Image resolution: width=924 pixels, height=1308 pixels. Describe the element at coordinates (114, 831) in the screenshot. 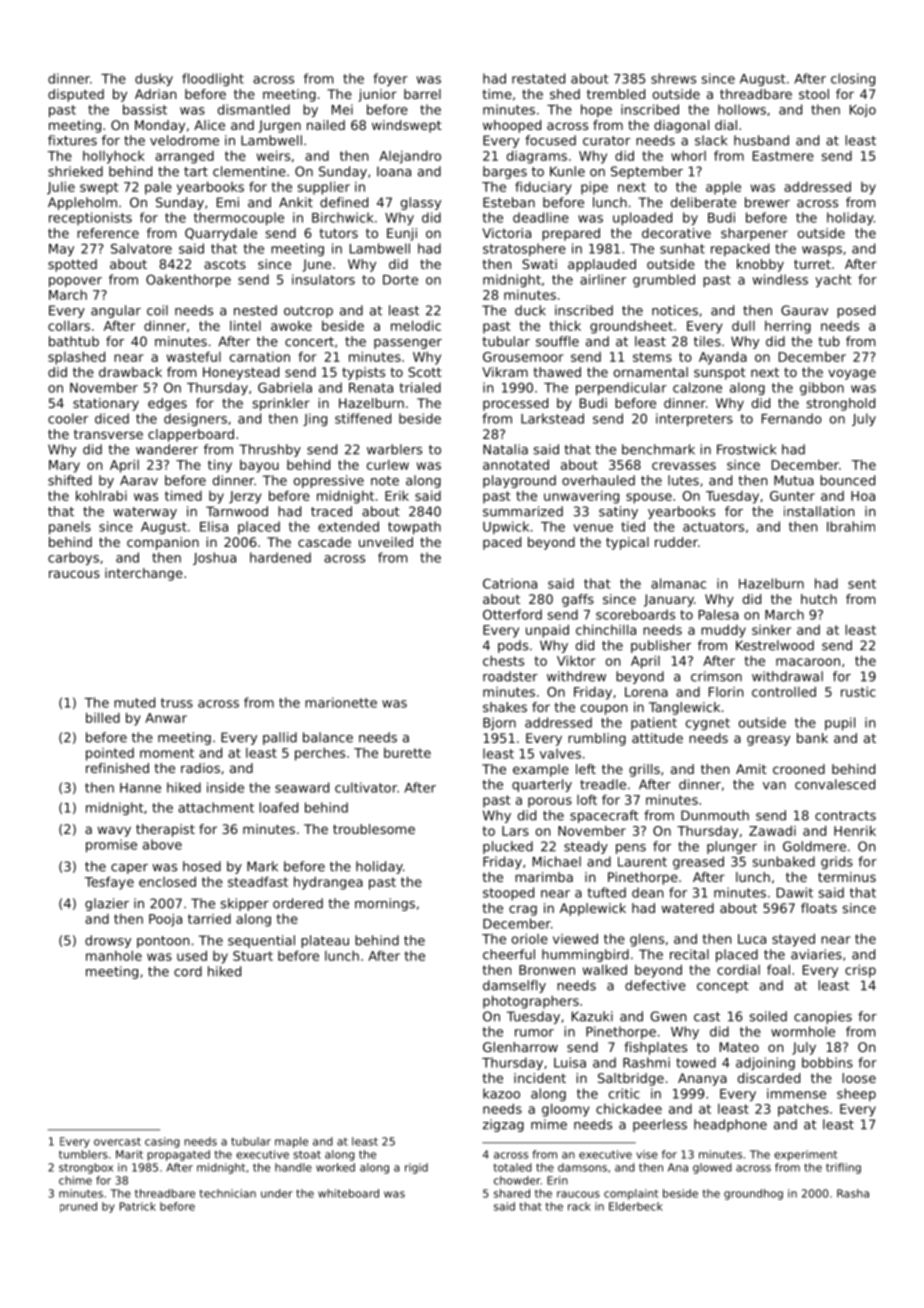

I see `wavy` at that location.
